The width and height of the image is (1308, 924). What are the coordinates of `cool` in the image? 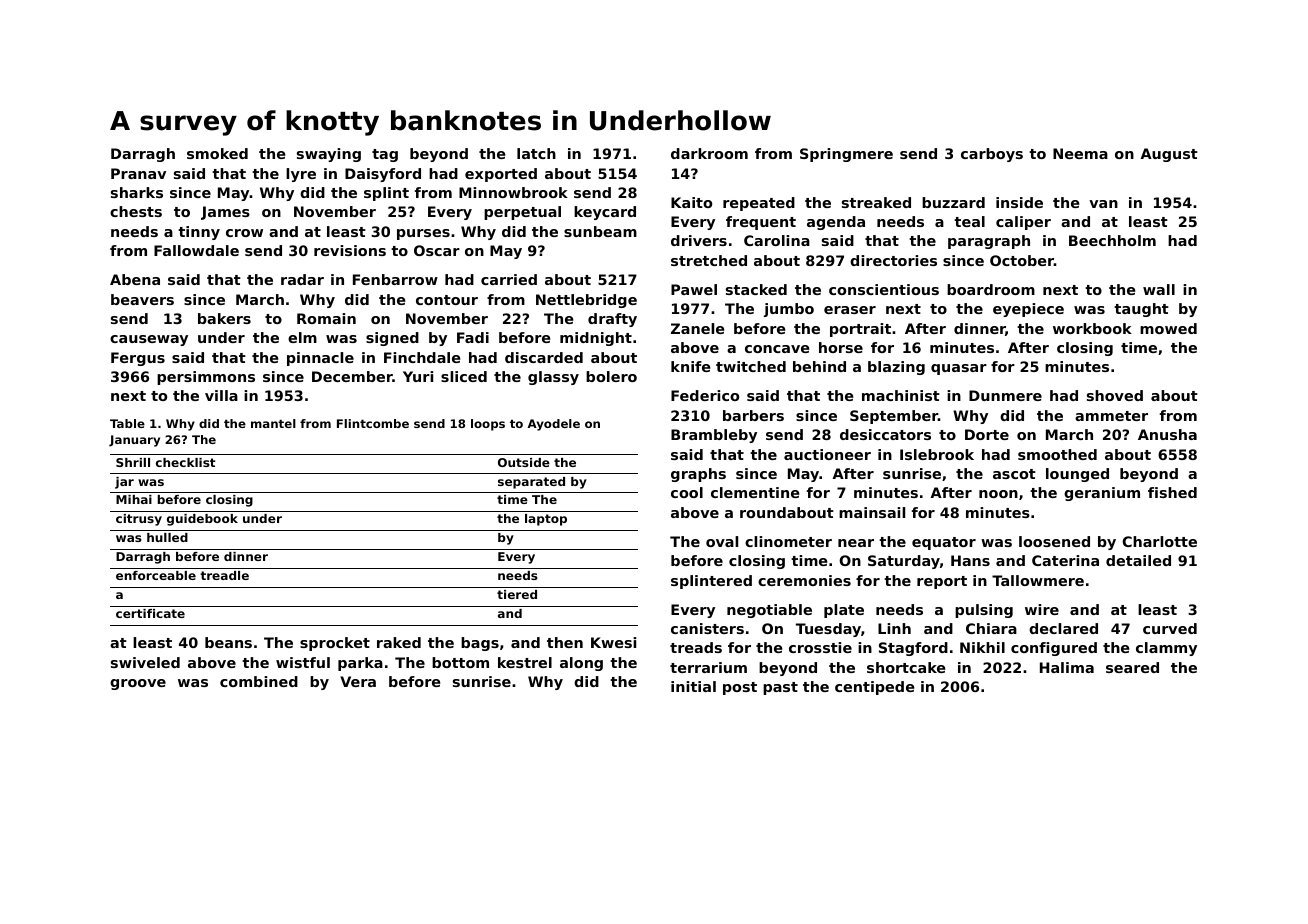 It's located at (687, 492).
